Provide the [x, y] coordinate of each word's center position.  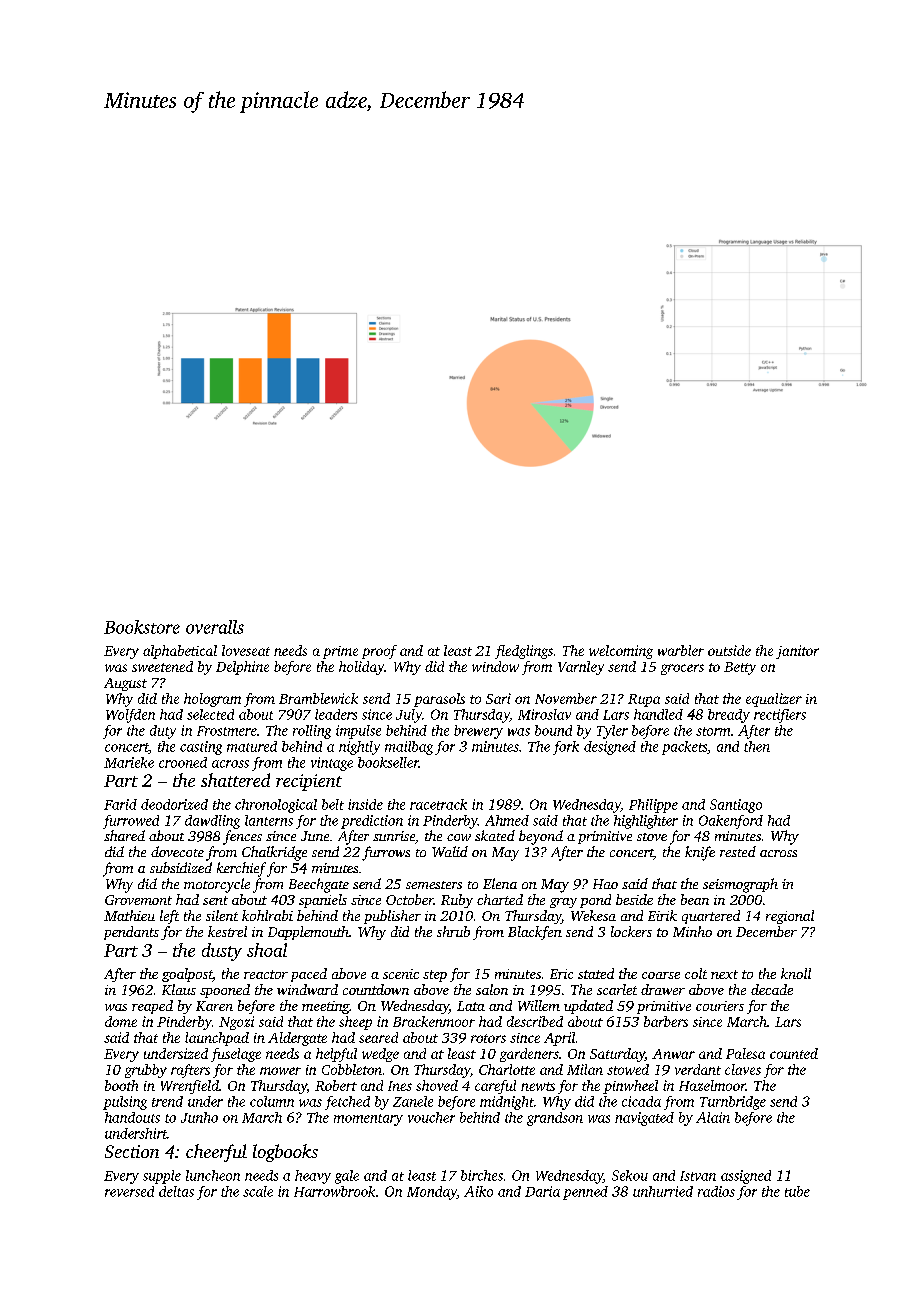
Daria [542, 1191]
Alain [713, 1117]
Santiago [736, 806]
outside [729, 650]
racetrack [438, 804]
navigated [644, 1119]
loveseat [246, 650]
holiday [361, 668]
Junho [199, 1117]
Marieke [129, 762]
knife [700, 853]
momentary [368, 1120]
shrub [453, 931]
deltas [176, 1191]
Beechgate [319, 885]
